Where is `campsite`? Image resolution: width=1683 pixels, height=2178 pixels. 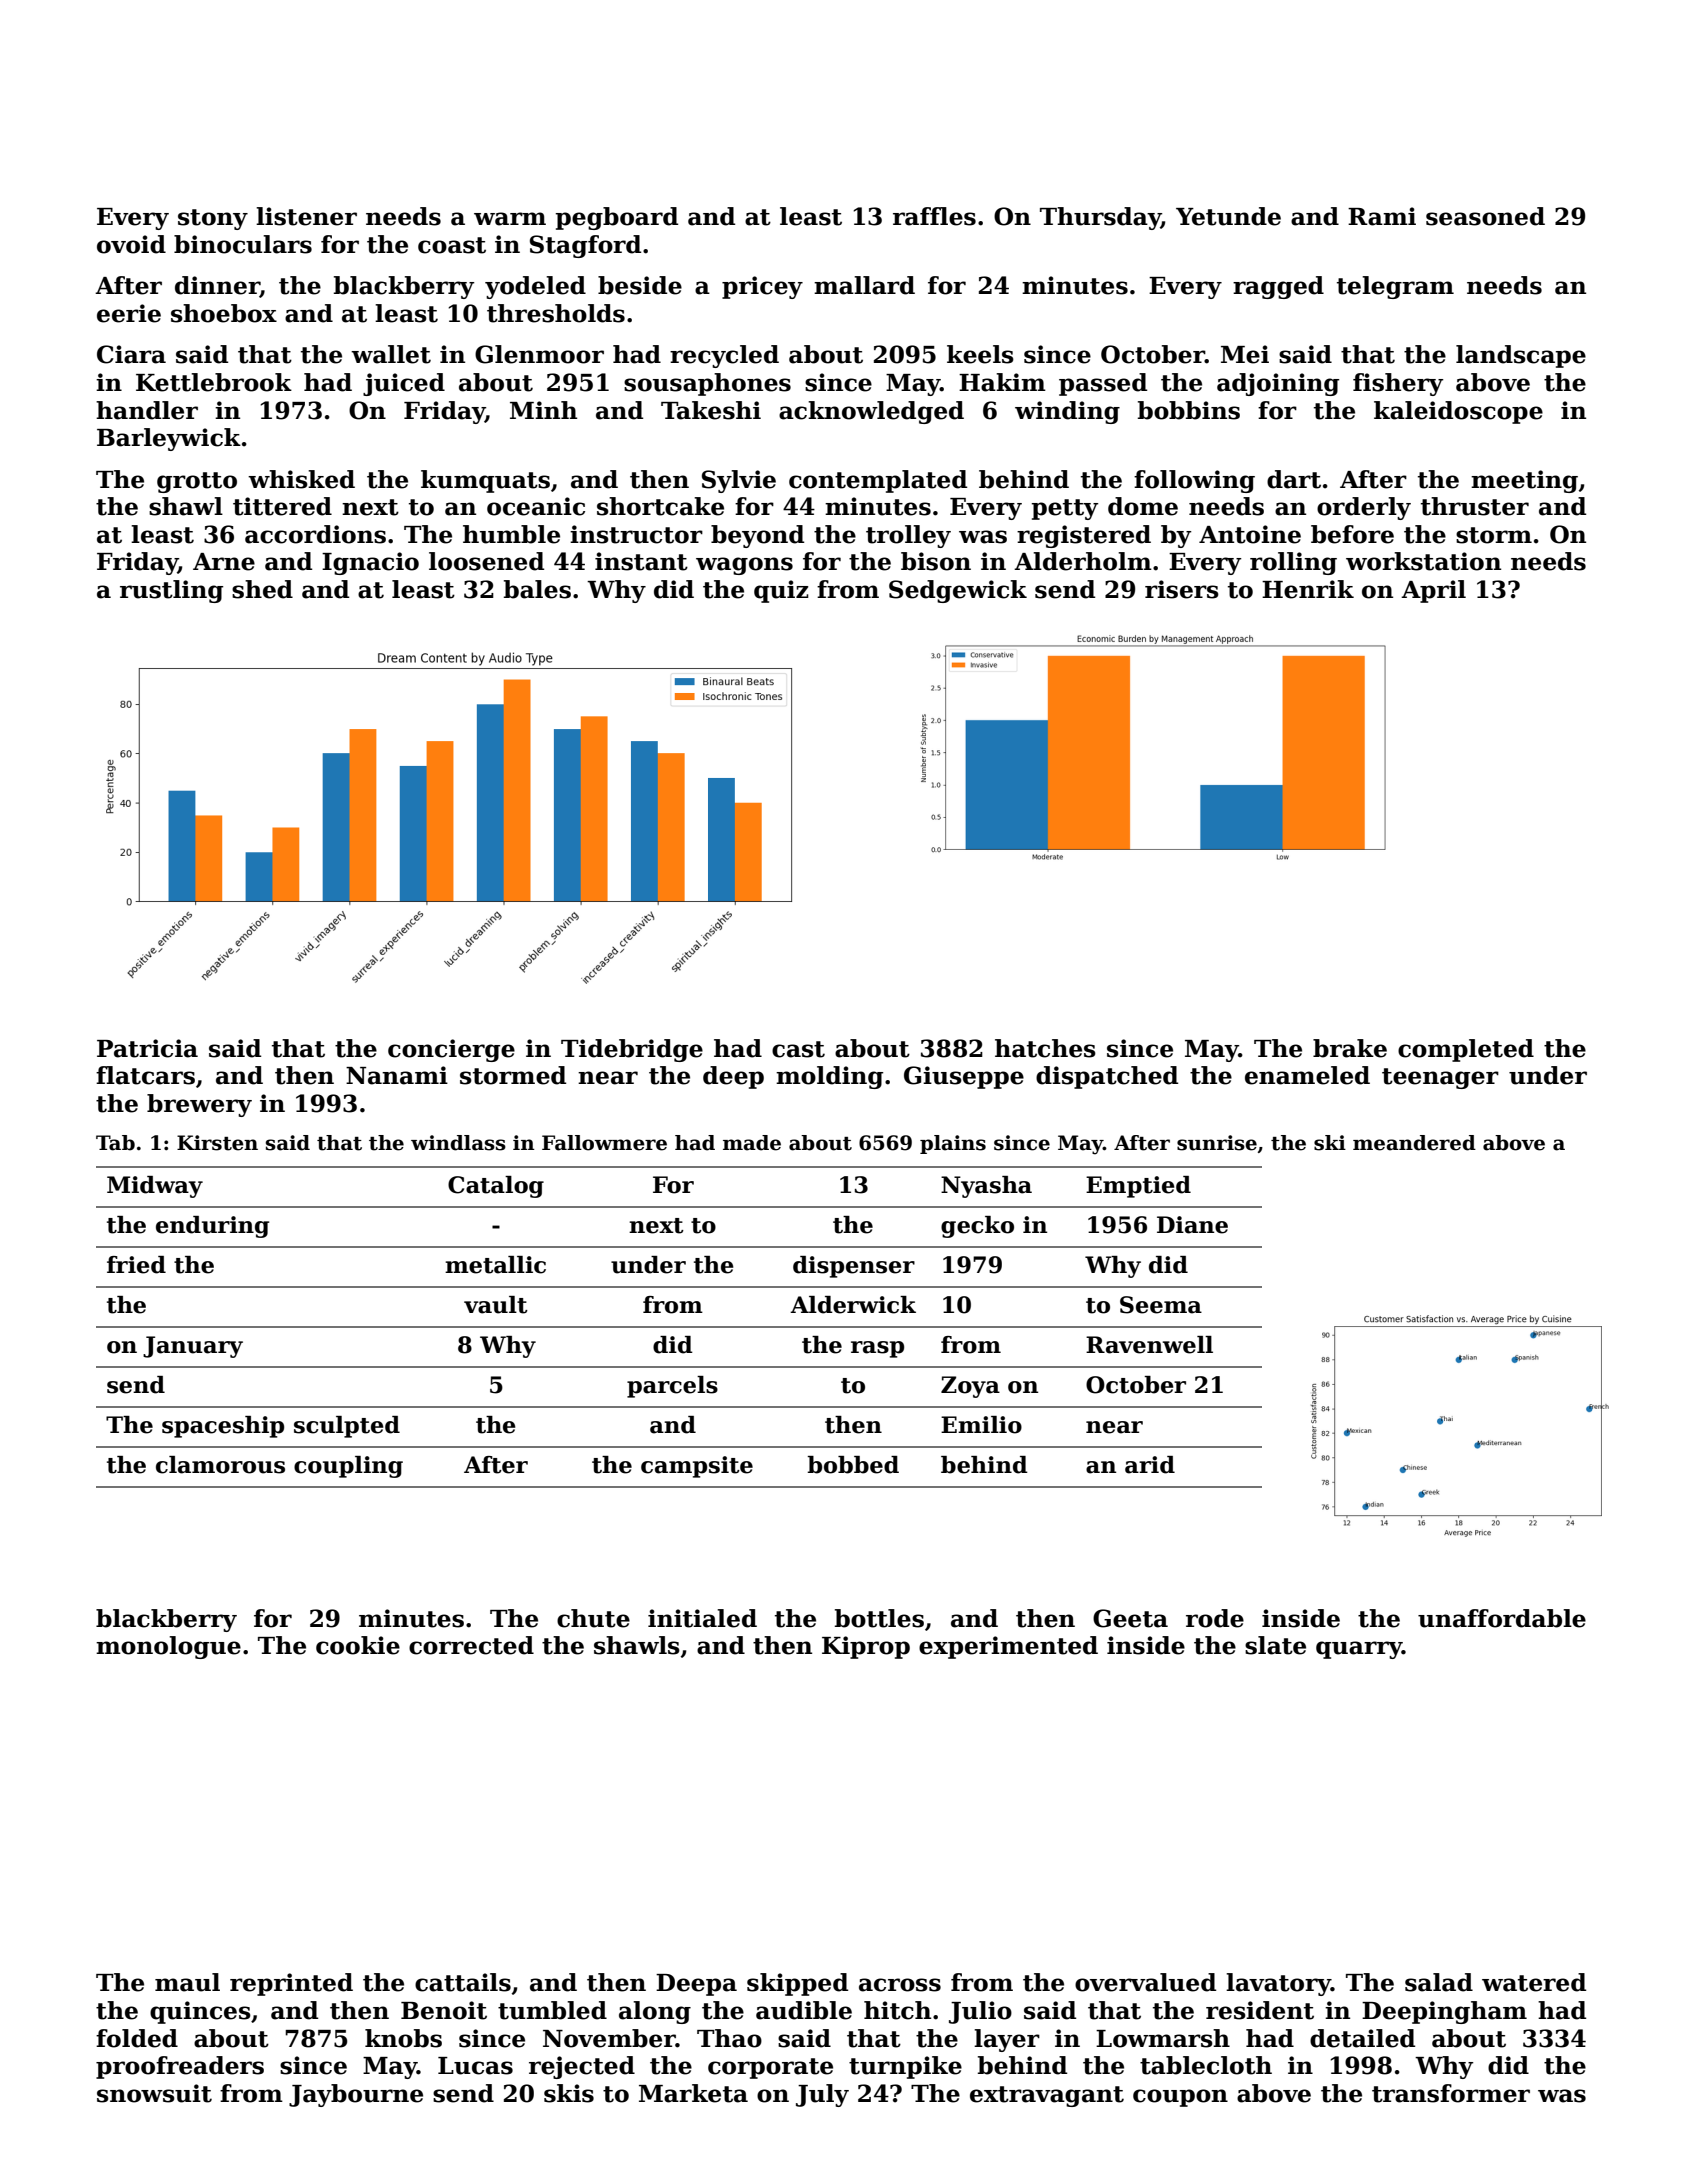 campsite is located at coordinates (697, 1467).
